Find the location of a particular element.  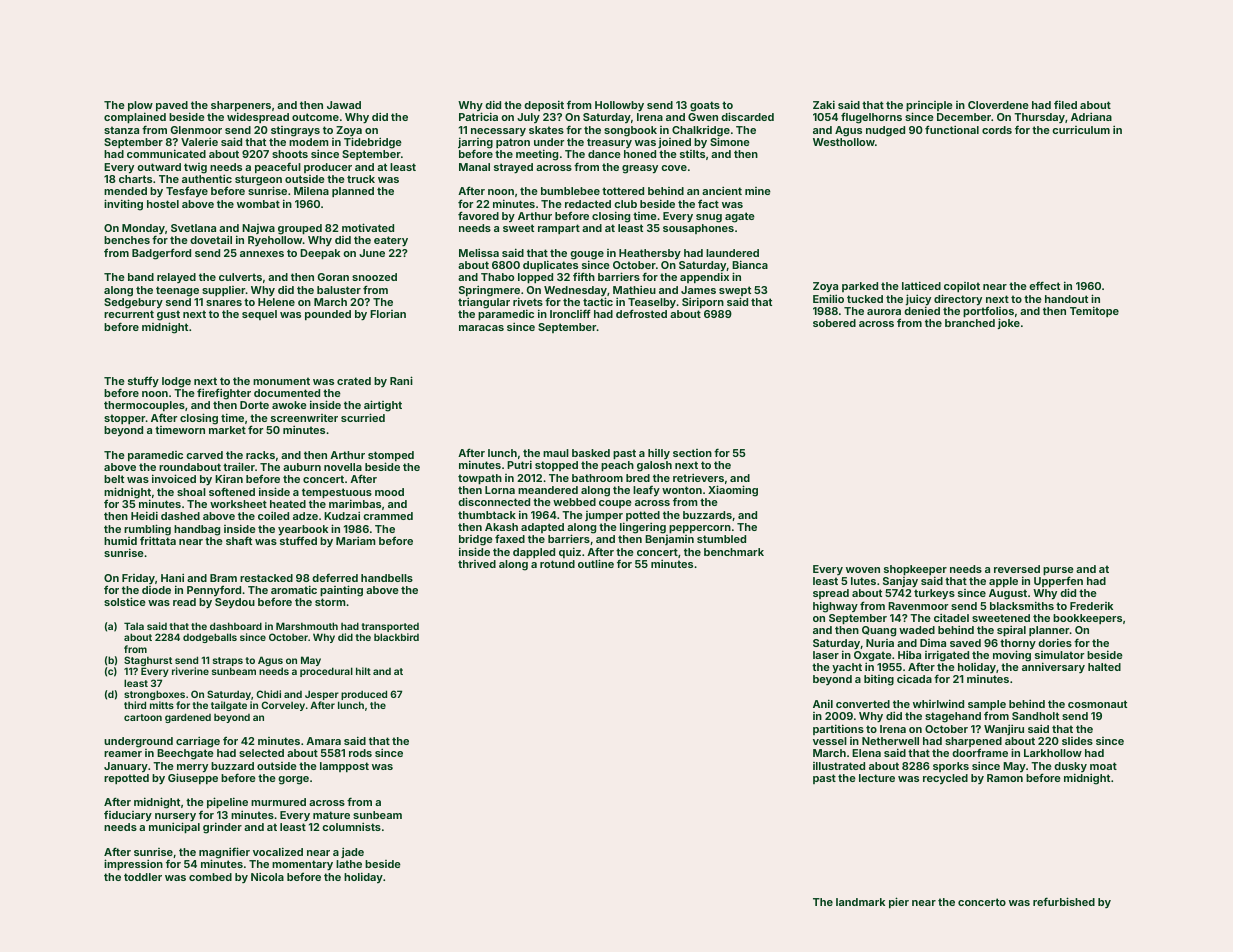

rumbling is located at coordinates (147, 530).
